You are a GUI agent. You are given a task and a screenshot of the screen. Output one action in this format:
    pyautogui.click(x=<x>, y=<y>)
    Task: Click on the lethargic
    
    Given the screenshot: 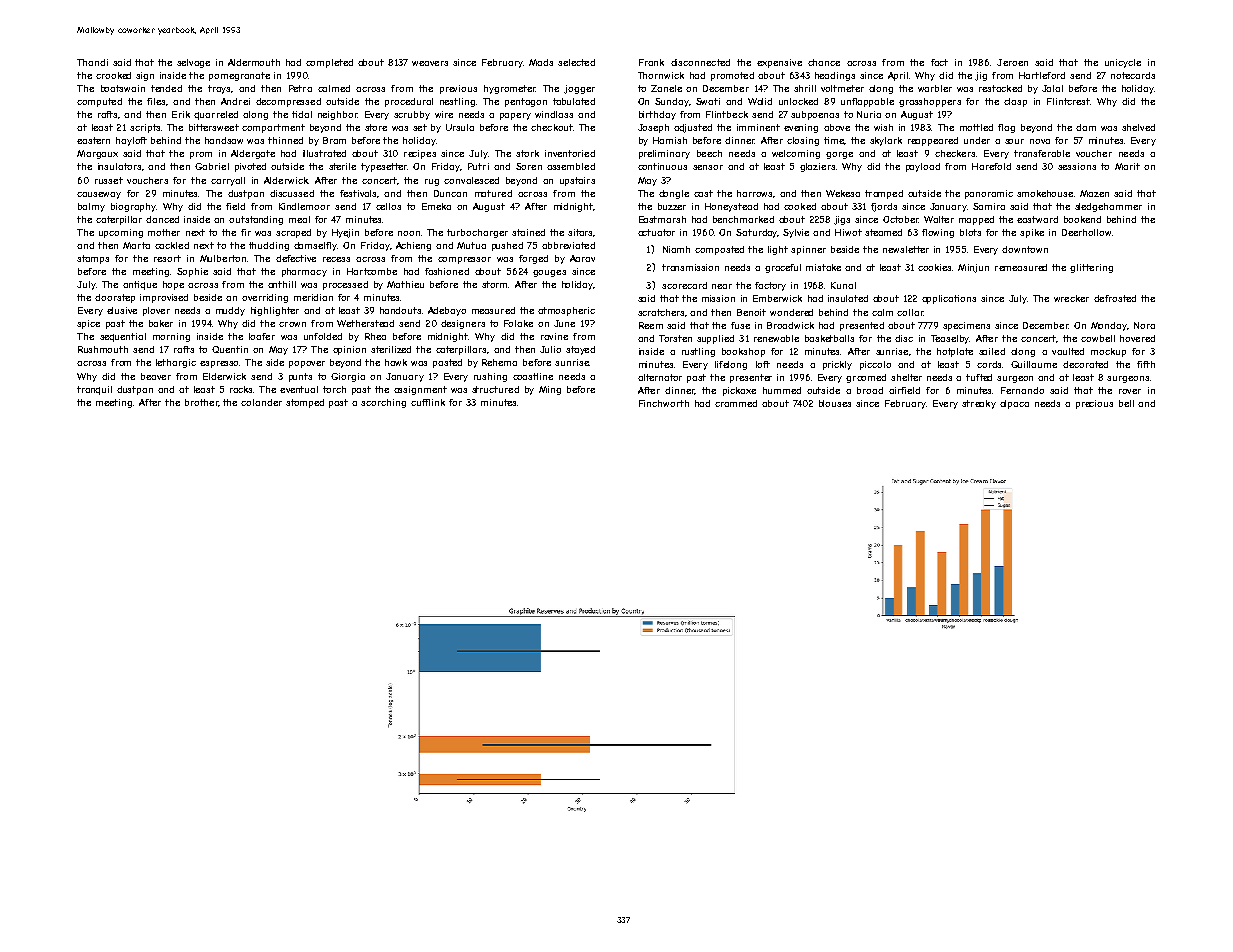 What is the action you would take?
    pyautogui.click(x=176, y=363)
